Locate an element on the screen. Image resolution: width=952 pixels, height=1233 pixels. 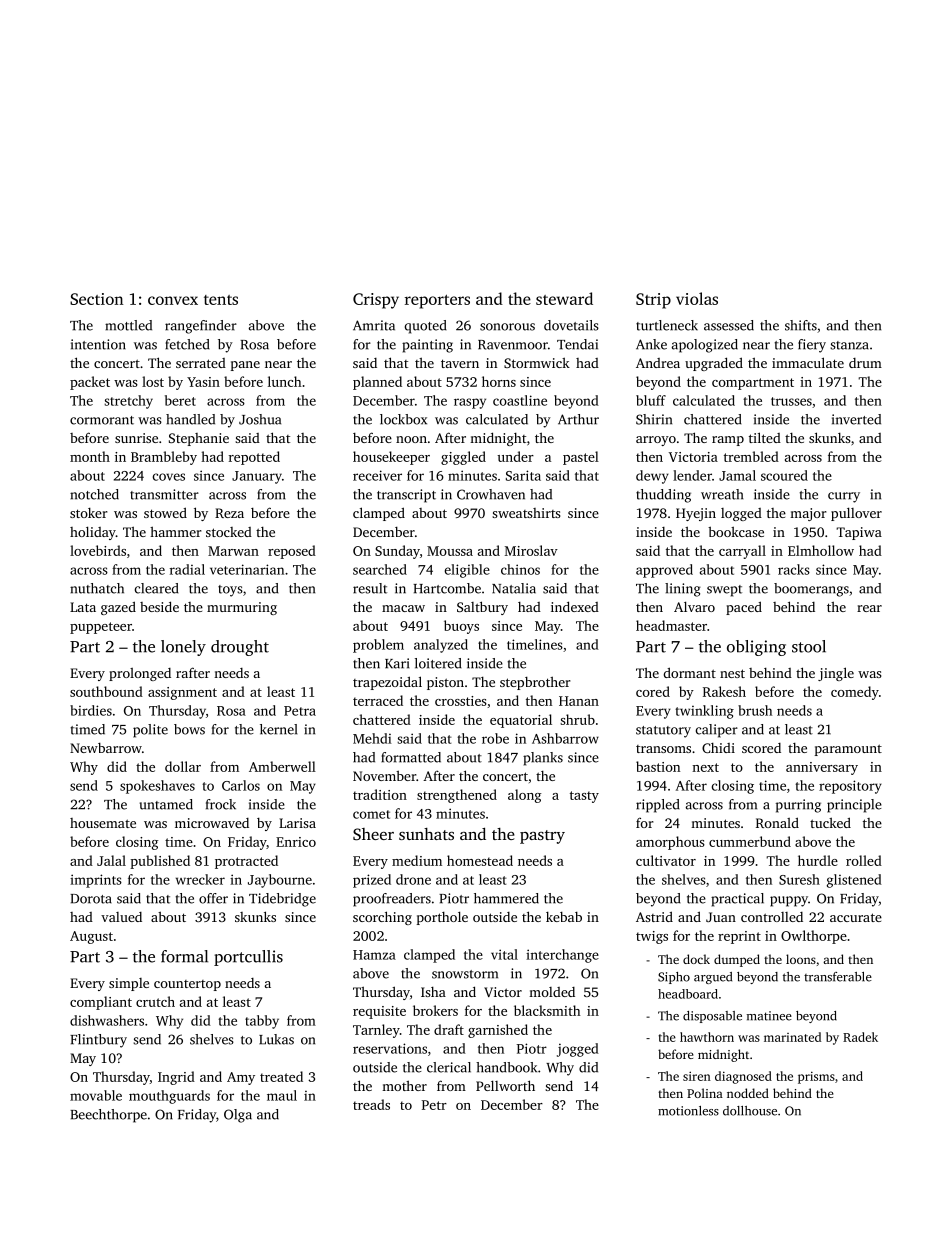
lunch is located at coordinates (285, 381).
